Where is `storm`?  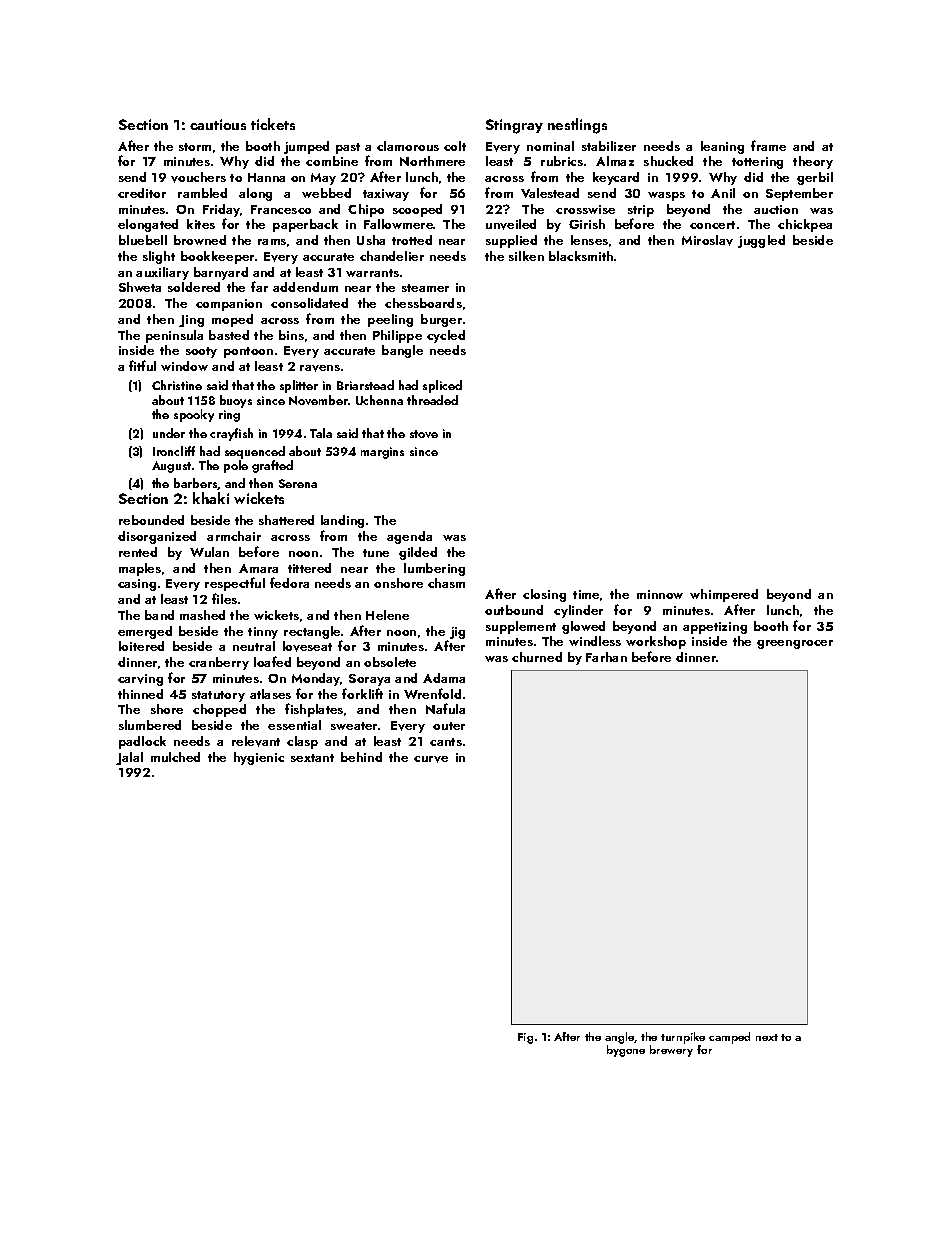
storm is located at coordinates (195, 147).
